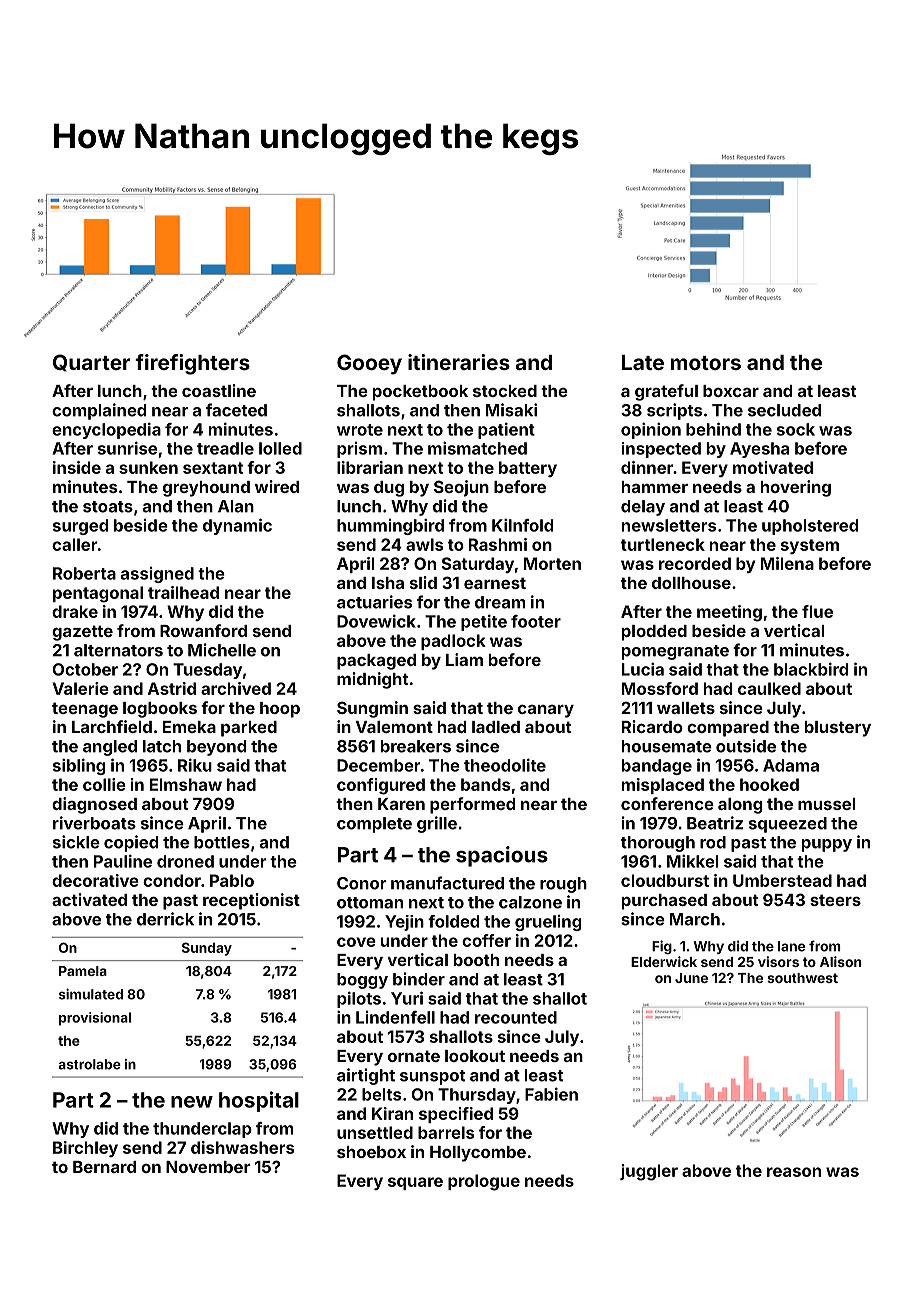 Image resolution: width=924 pixels, height=1308 pixels. What do you see at coordinates (665, 880) in the document?
I see `cloudburst` at bounding box center [665, 880].
